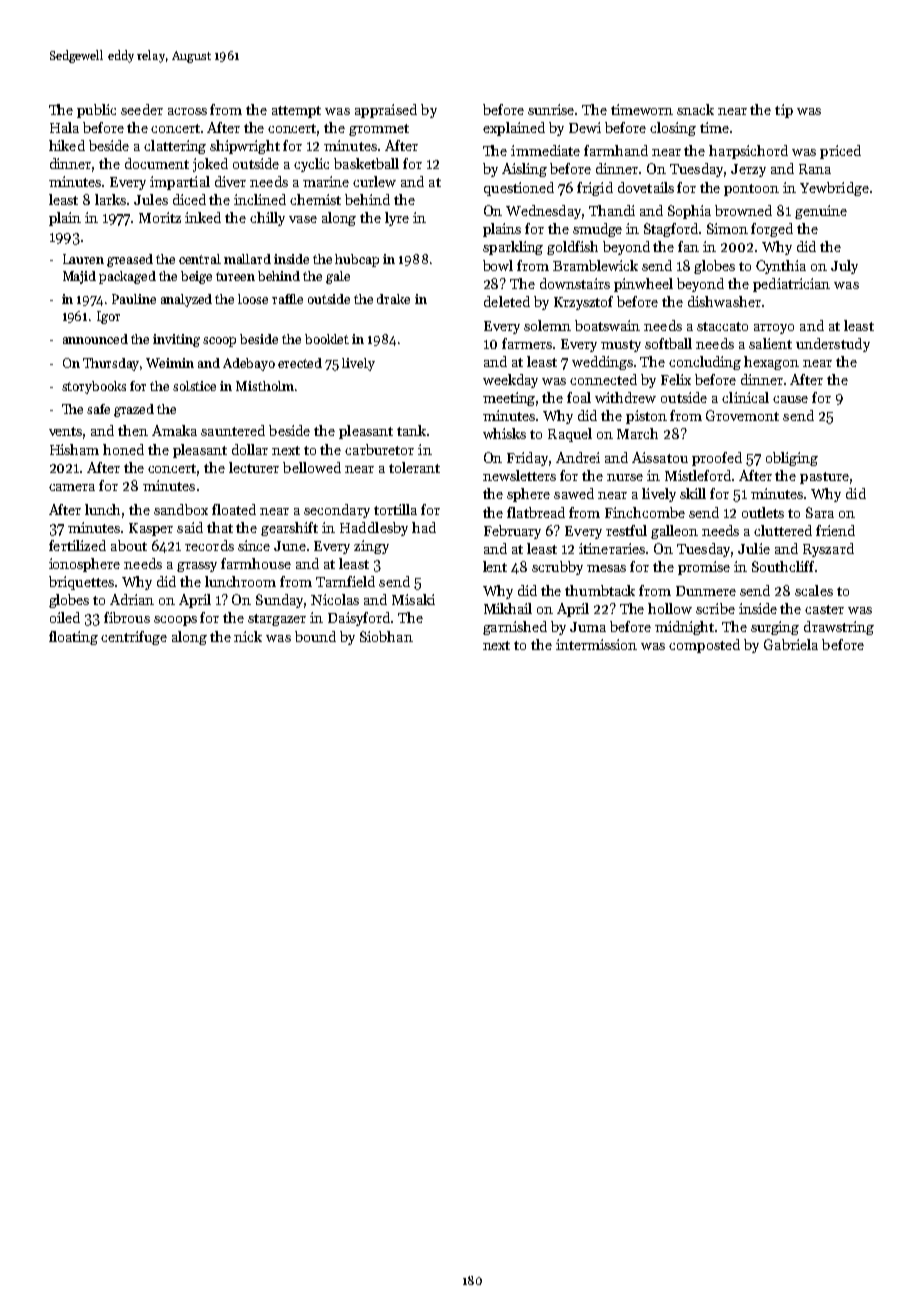  I want to click on booklet, so click(327, 339).
